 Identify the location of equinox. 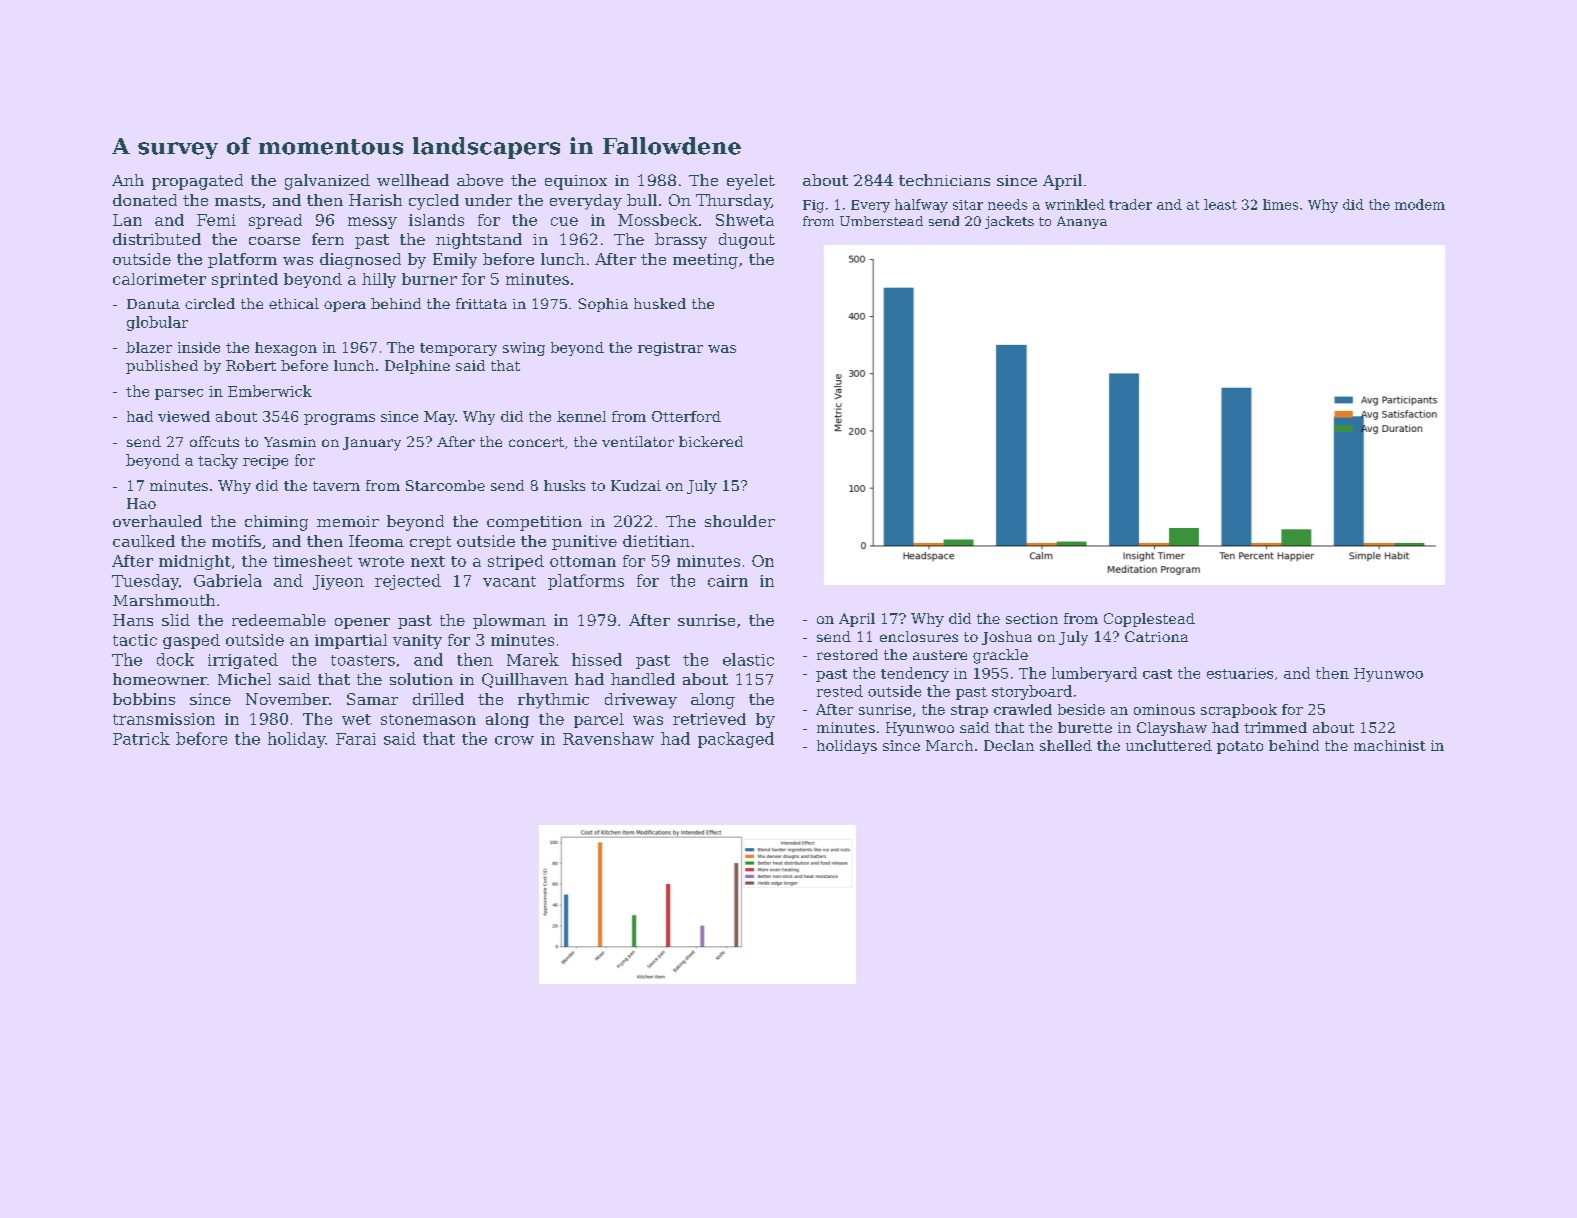
(576, 182).
